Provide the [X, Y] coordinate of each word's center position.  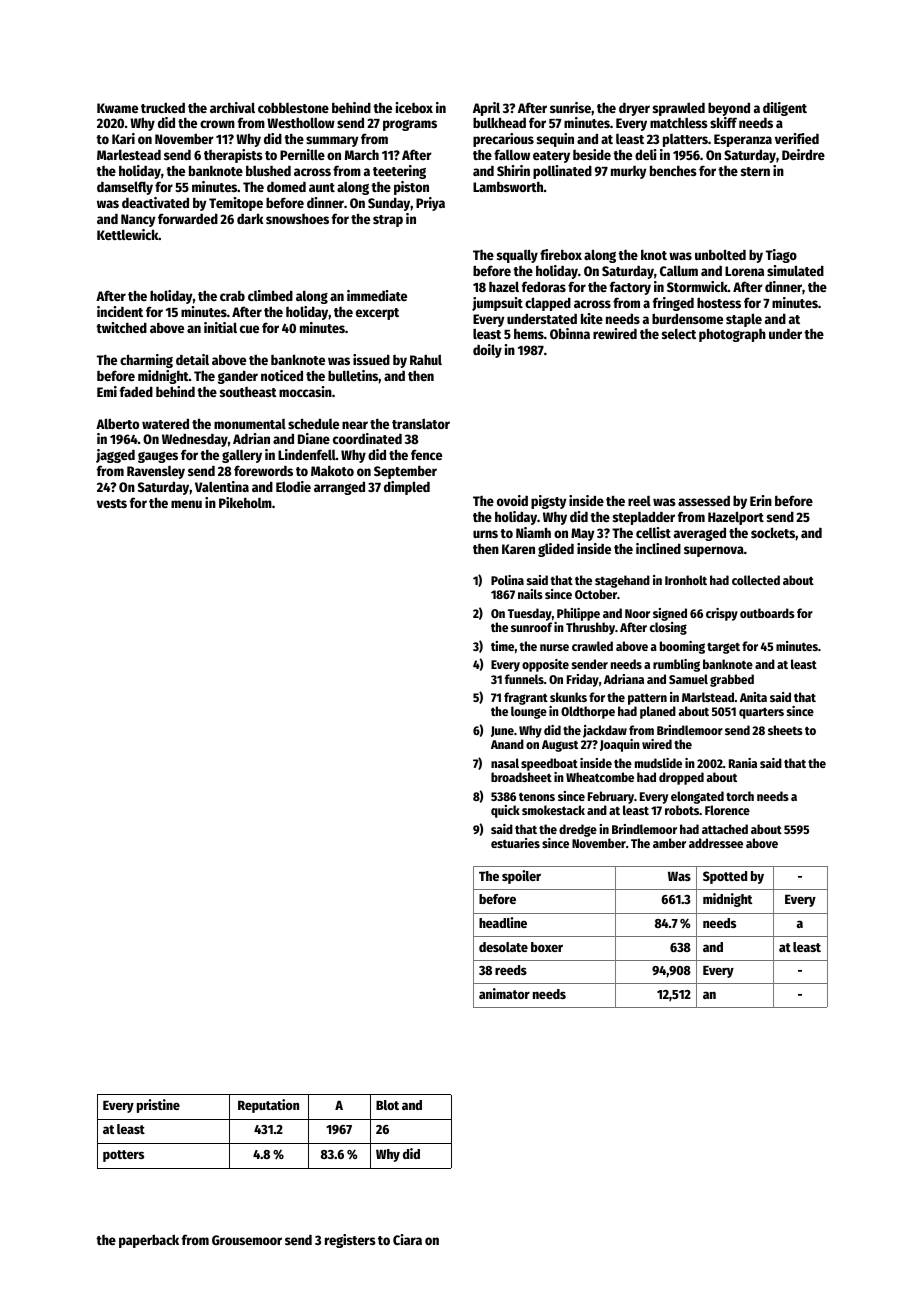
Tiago [781, 256]
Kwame [117, 108]
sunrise [570, 107]
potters [123, 1156]
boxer [547, 947]
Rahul [426, 359]
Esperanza [743, 140]
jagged [115, 456]
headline [503, 922]
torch [740, 796]
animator [504, 993]
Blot [387, 1105]
